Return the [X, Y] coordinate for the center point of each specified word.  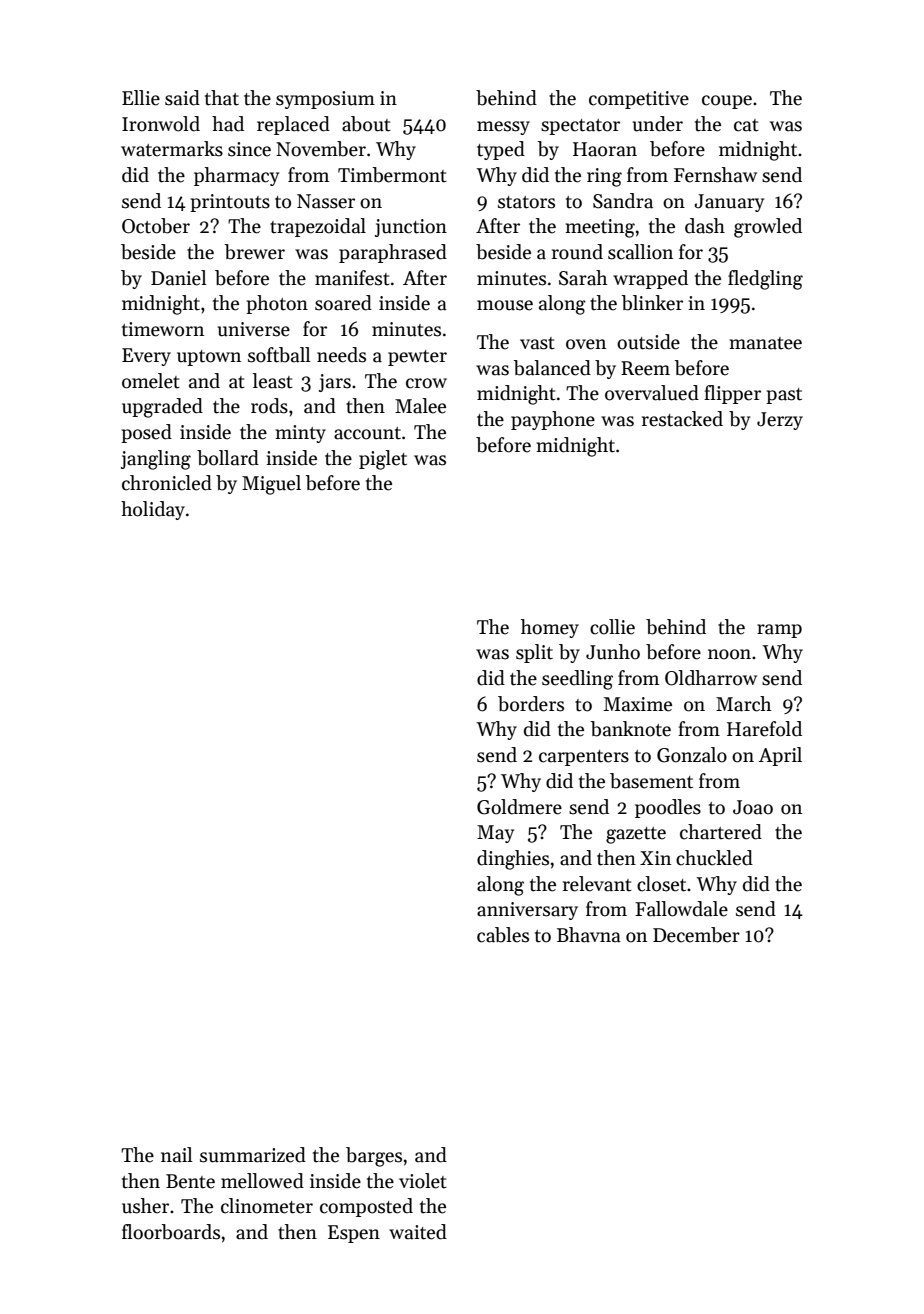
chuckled [714, 858]
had [228, 124]
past [784, 396]
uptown [209, 358]
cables [503, 935]
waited [418, 1232]
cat [746, 125]
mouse [505, 305]
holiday [153, 510]
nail [177, 1155]
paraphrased [393, 253]
